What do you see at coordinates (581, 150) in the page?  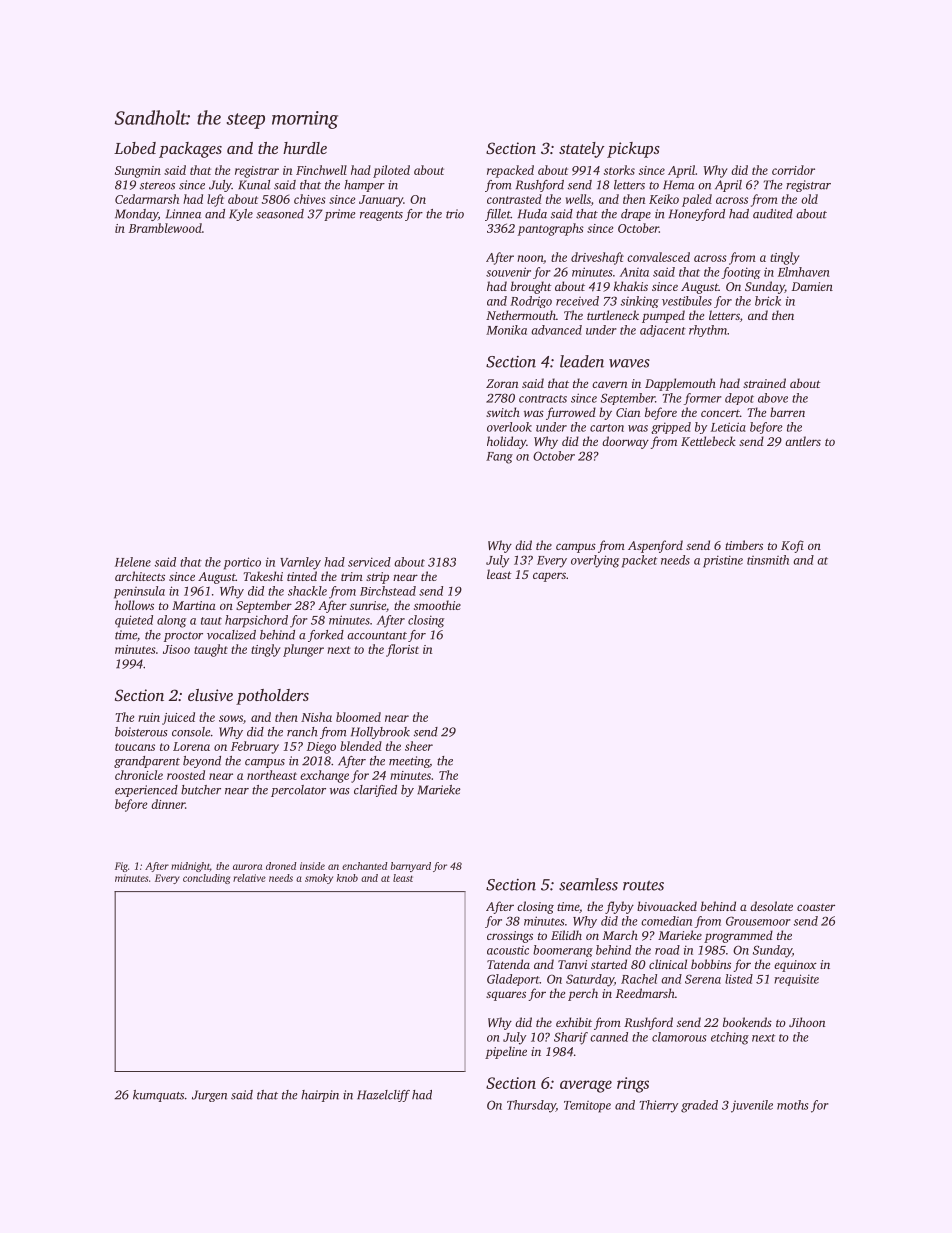 I see `stately` at bounding box center [581, 150].
